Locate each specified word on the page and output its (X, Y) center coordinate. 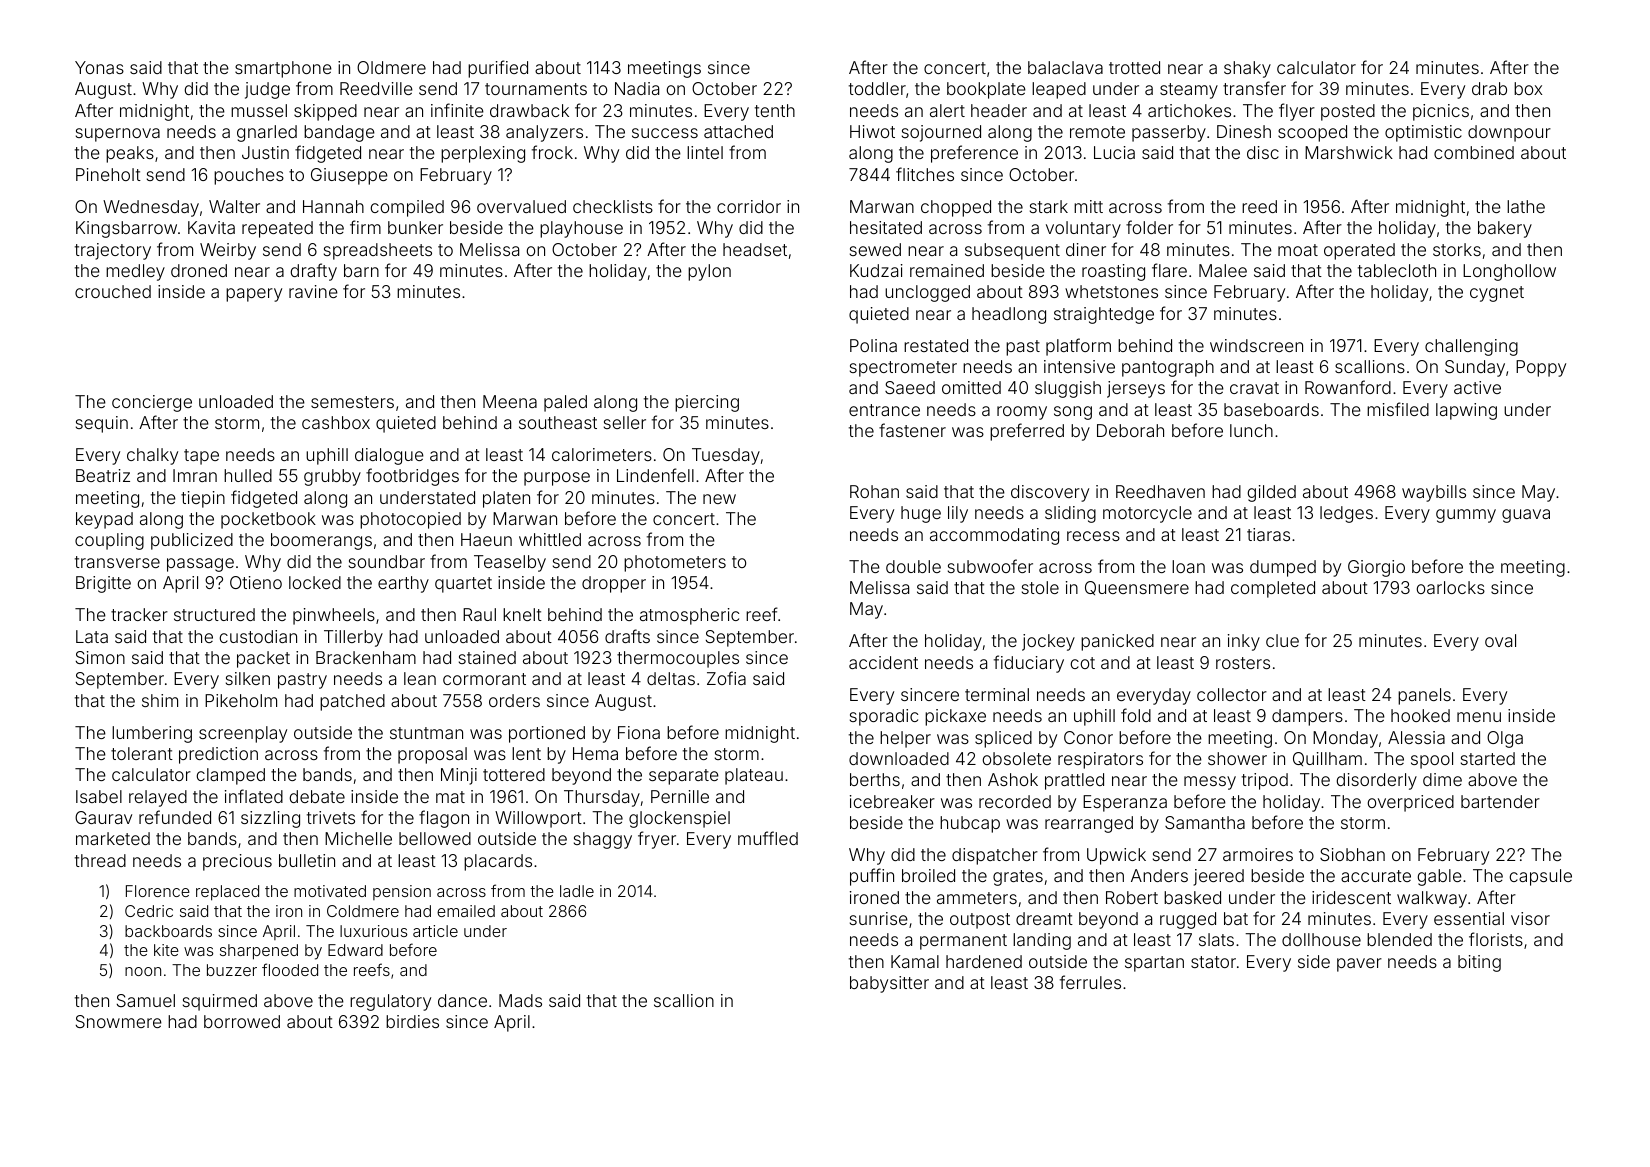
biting (1479, 963)
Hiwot (872, 131)
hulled (248, 475)
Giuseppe (349, 176)
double (913, 566)
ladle (577, 891)
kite (166, 950)
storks (1457, 249)
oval (1500, 640)
